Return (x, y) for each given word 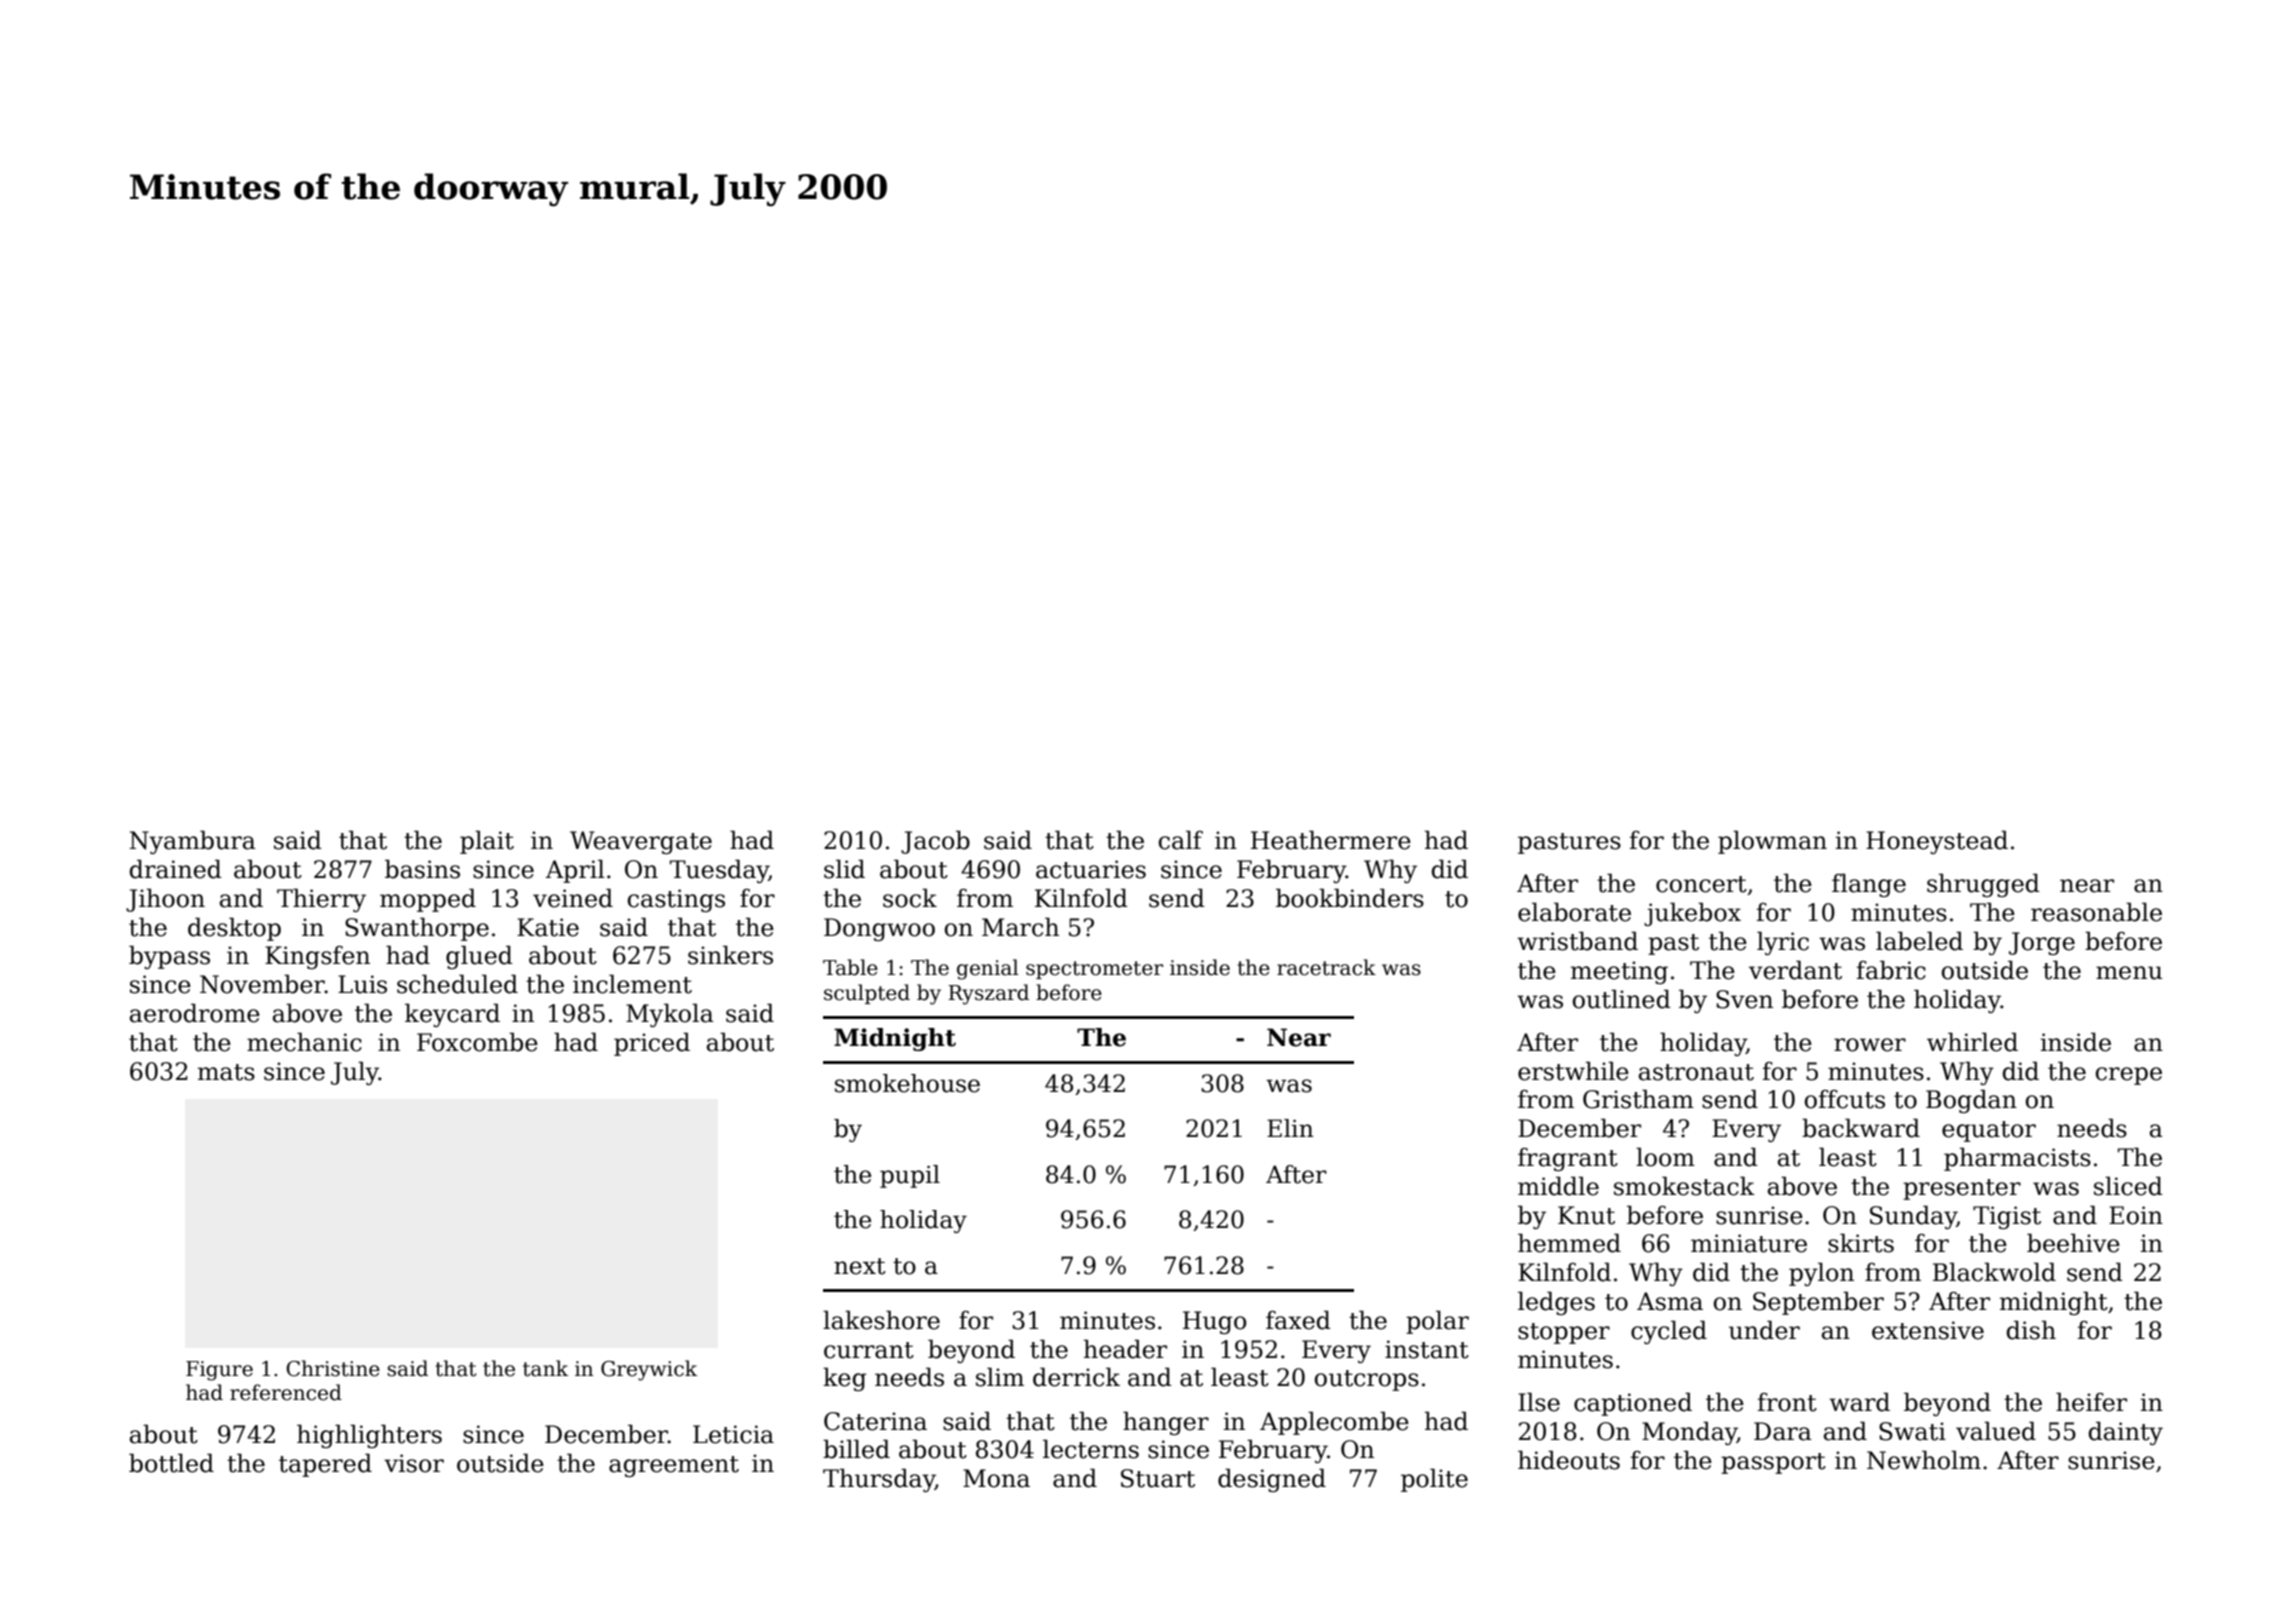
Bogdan (1971, 1101)
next (860, 1266)
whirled (1972, 1042)
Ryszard (988, 994)
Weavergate (641, 842)
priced (652, 1044)
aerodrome (195, 1013)
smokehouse (907, 1083)
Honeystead (1937, 842)
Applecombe (1334, 1423)
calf (1181, 840)
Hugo (1214, 1322)
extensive (1928, 1330)
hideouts (1569, 1460)
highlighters (369, 1436)
